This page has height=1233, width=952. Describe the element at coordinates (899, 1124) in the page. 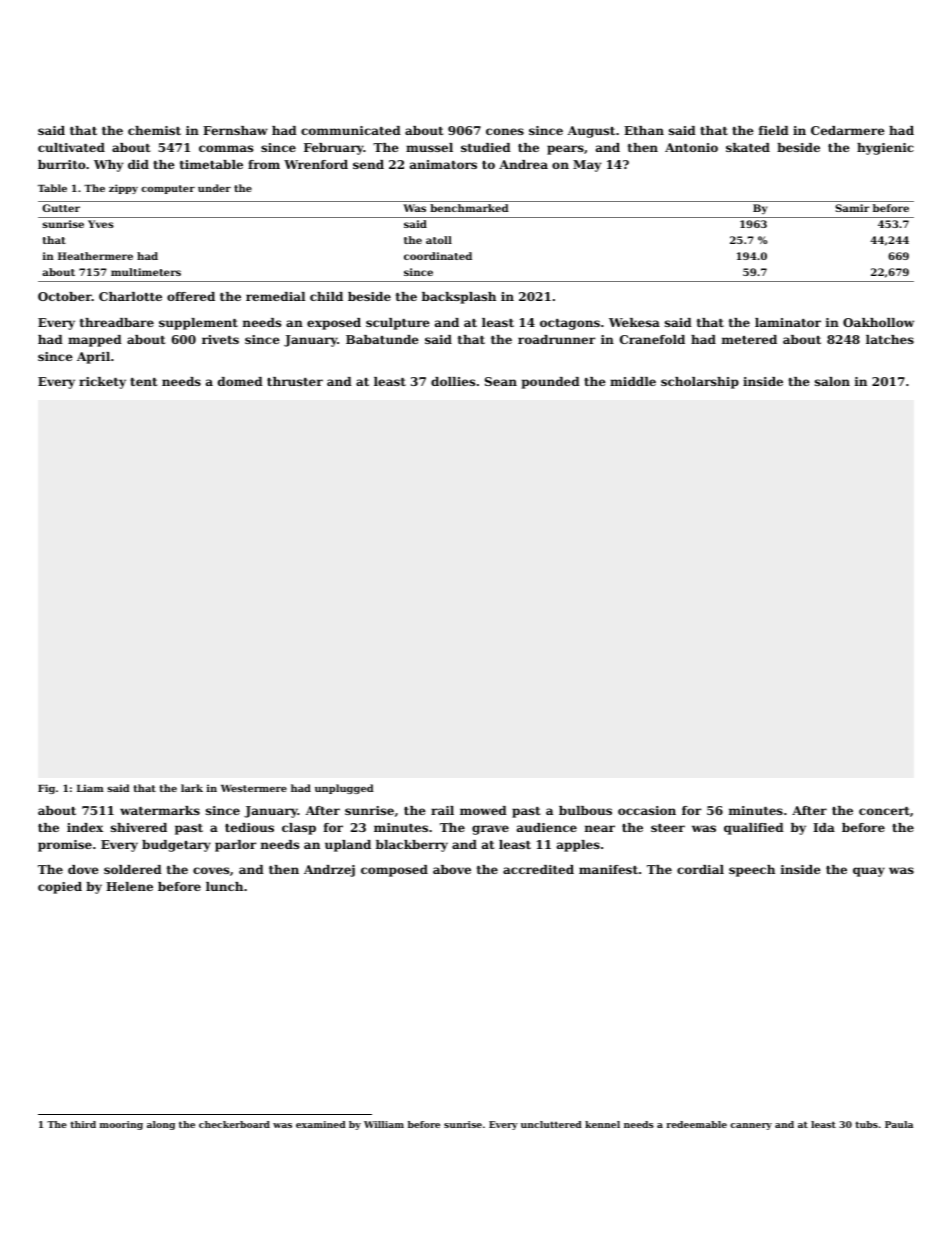

I see `Paula` at that location.
